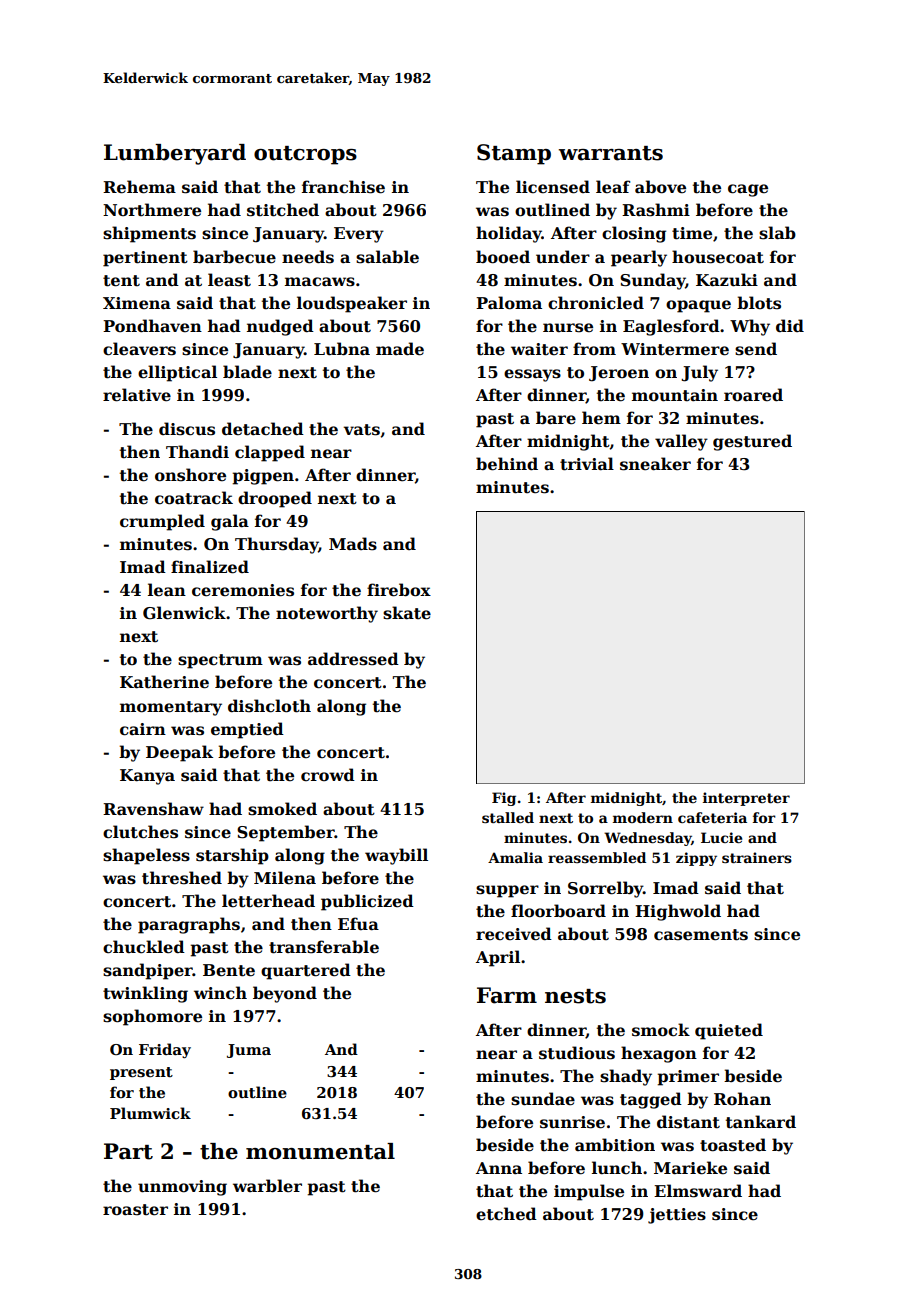 The height and width of the page is (1316, 908). What do you see at coordinates (539, 349) in the page?
I see `waiter` at bounding box center [539, 349].
